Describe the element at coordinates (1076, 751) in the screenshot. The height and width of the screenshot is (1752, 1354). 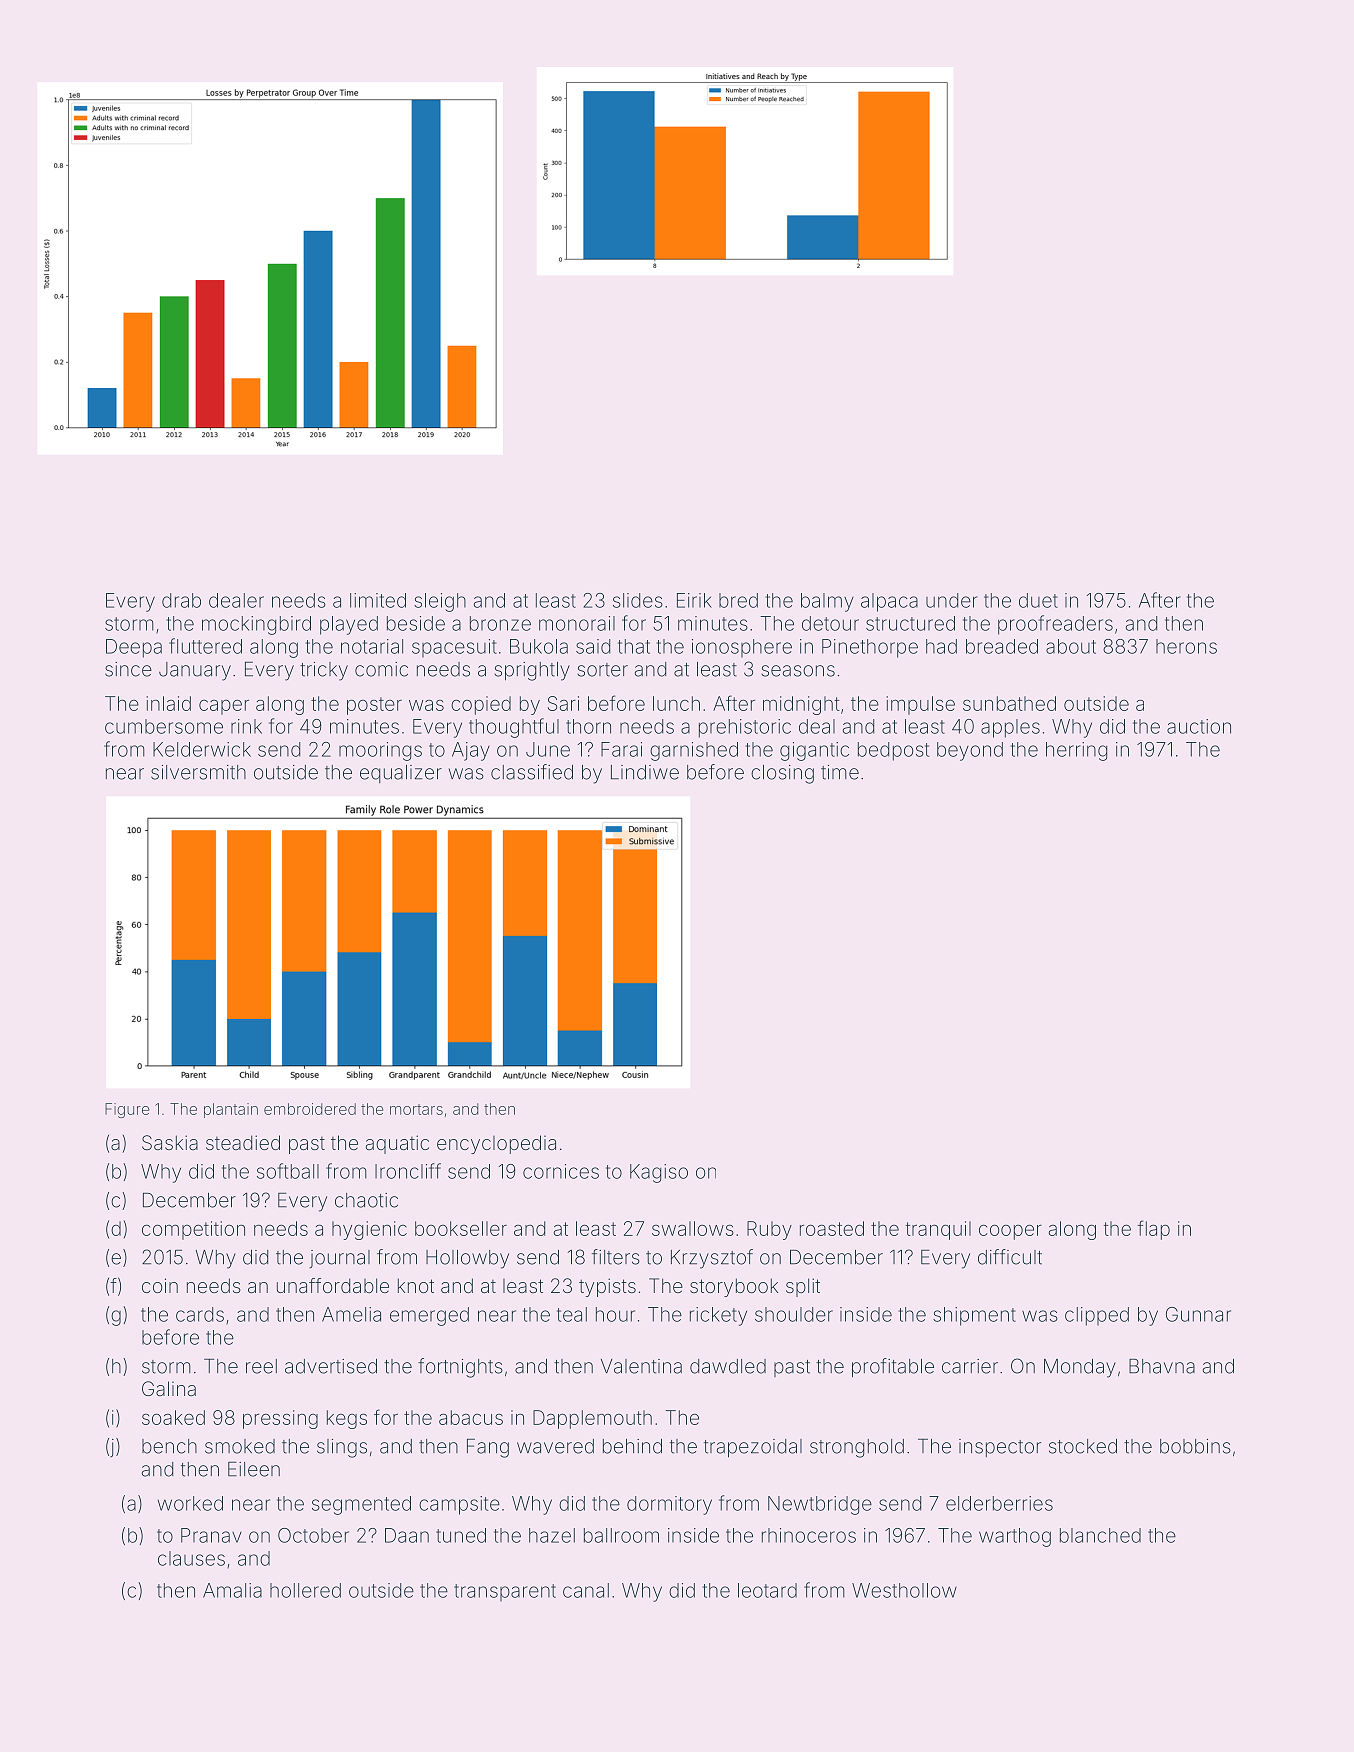
I see `herring` at that location.
